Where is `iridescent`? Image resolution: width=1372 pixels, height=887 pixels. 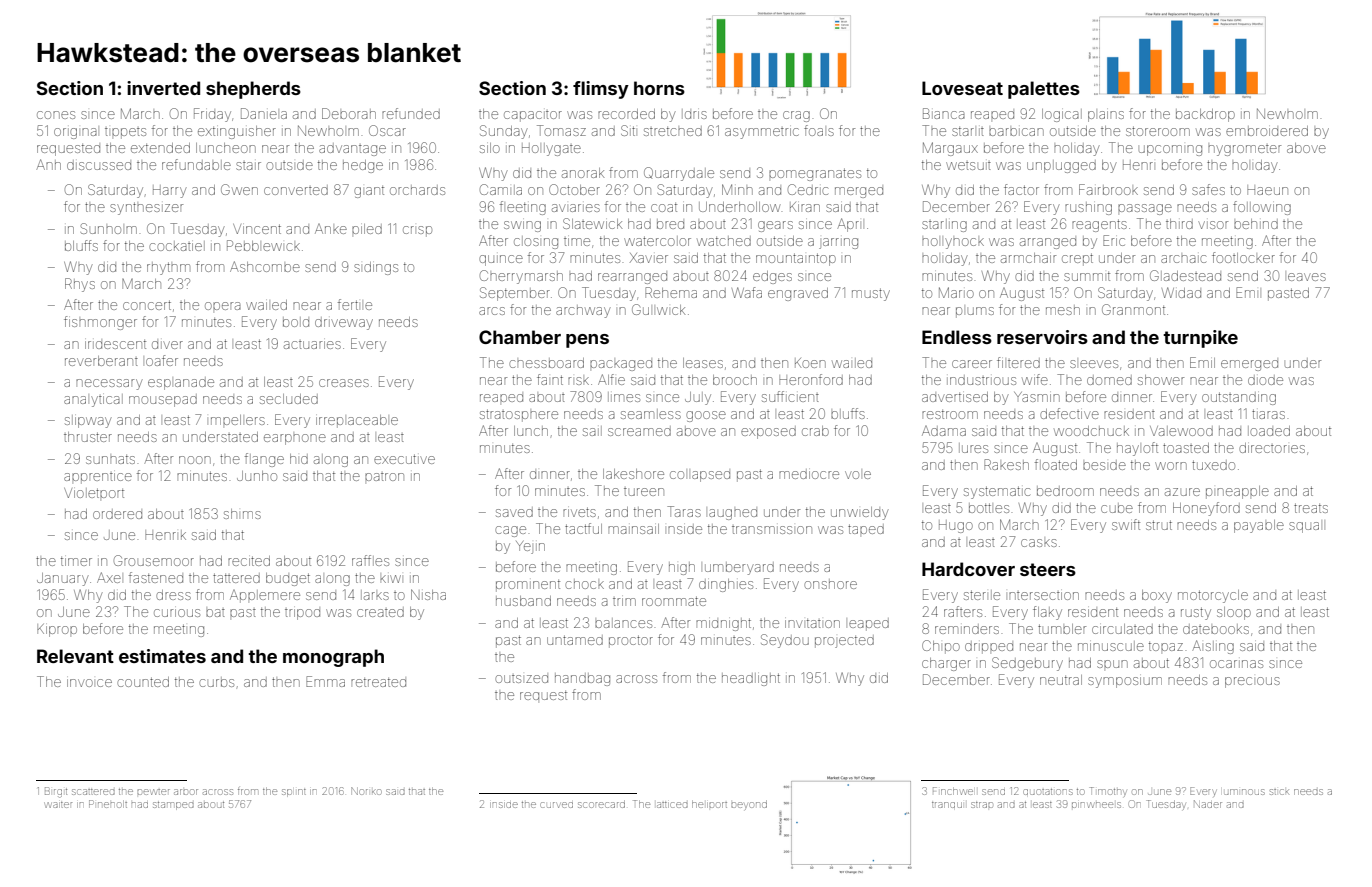
iridescent is located at coordinates (115, 344).
